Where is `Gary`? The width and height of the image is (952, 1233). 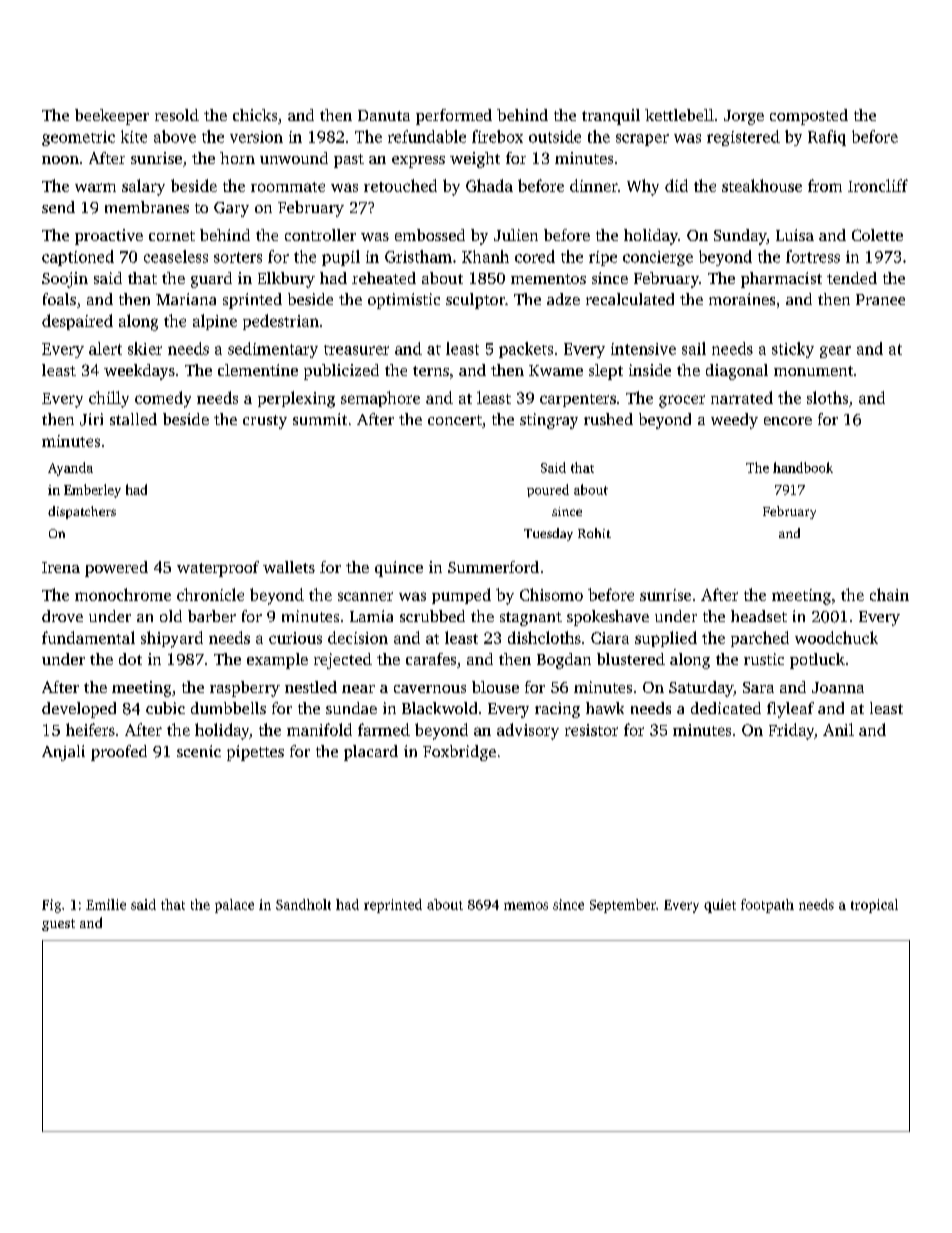
Gary is located at coordinates (231, 209).
